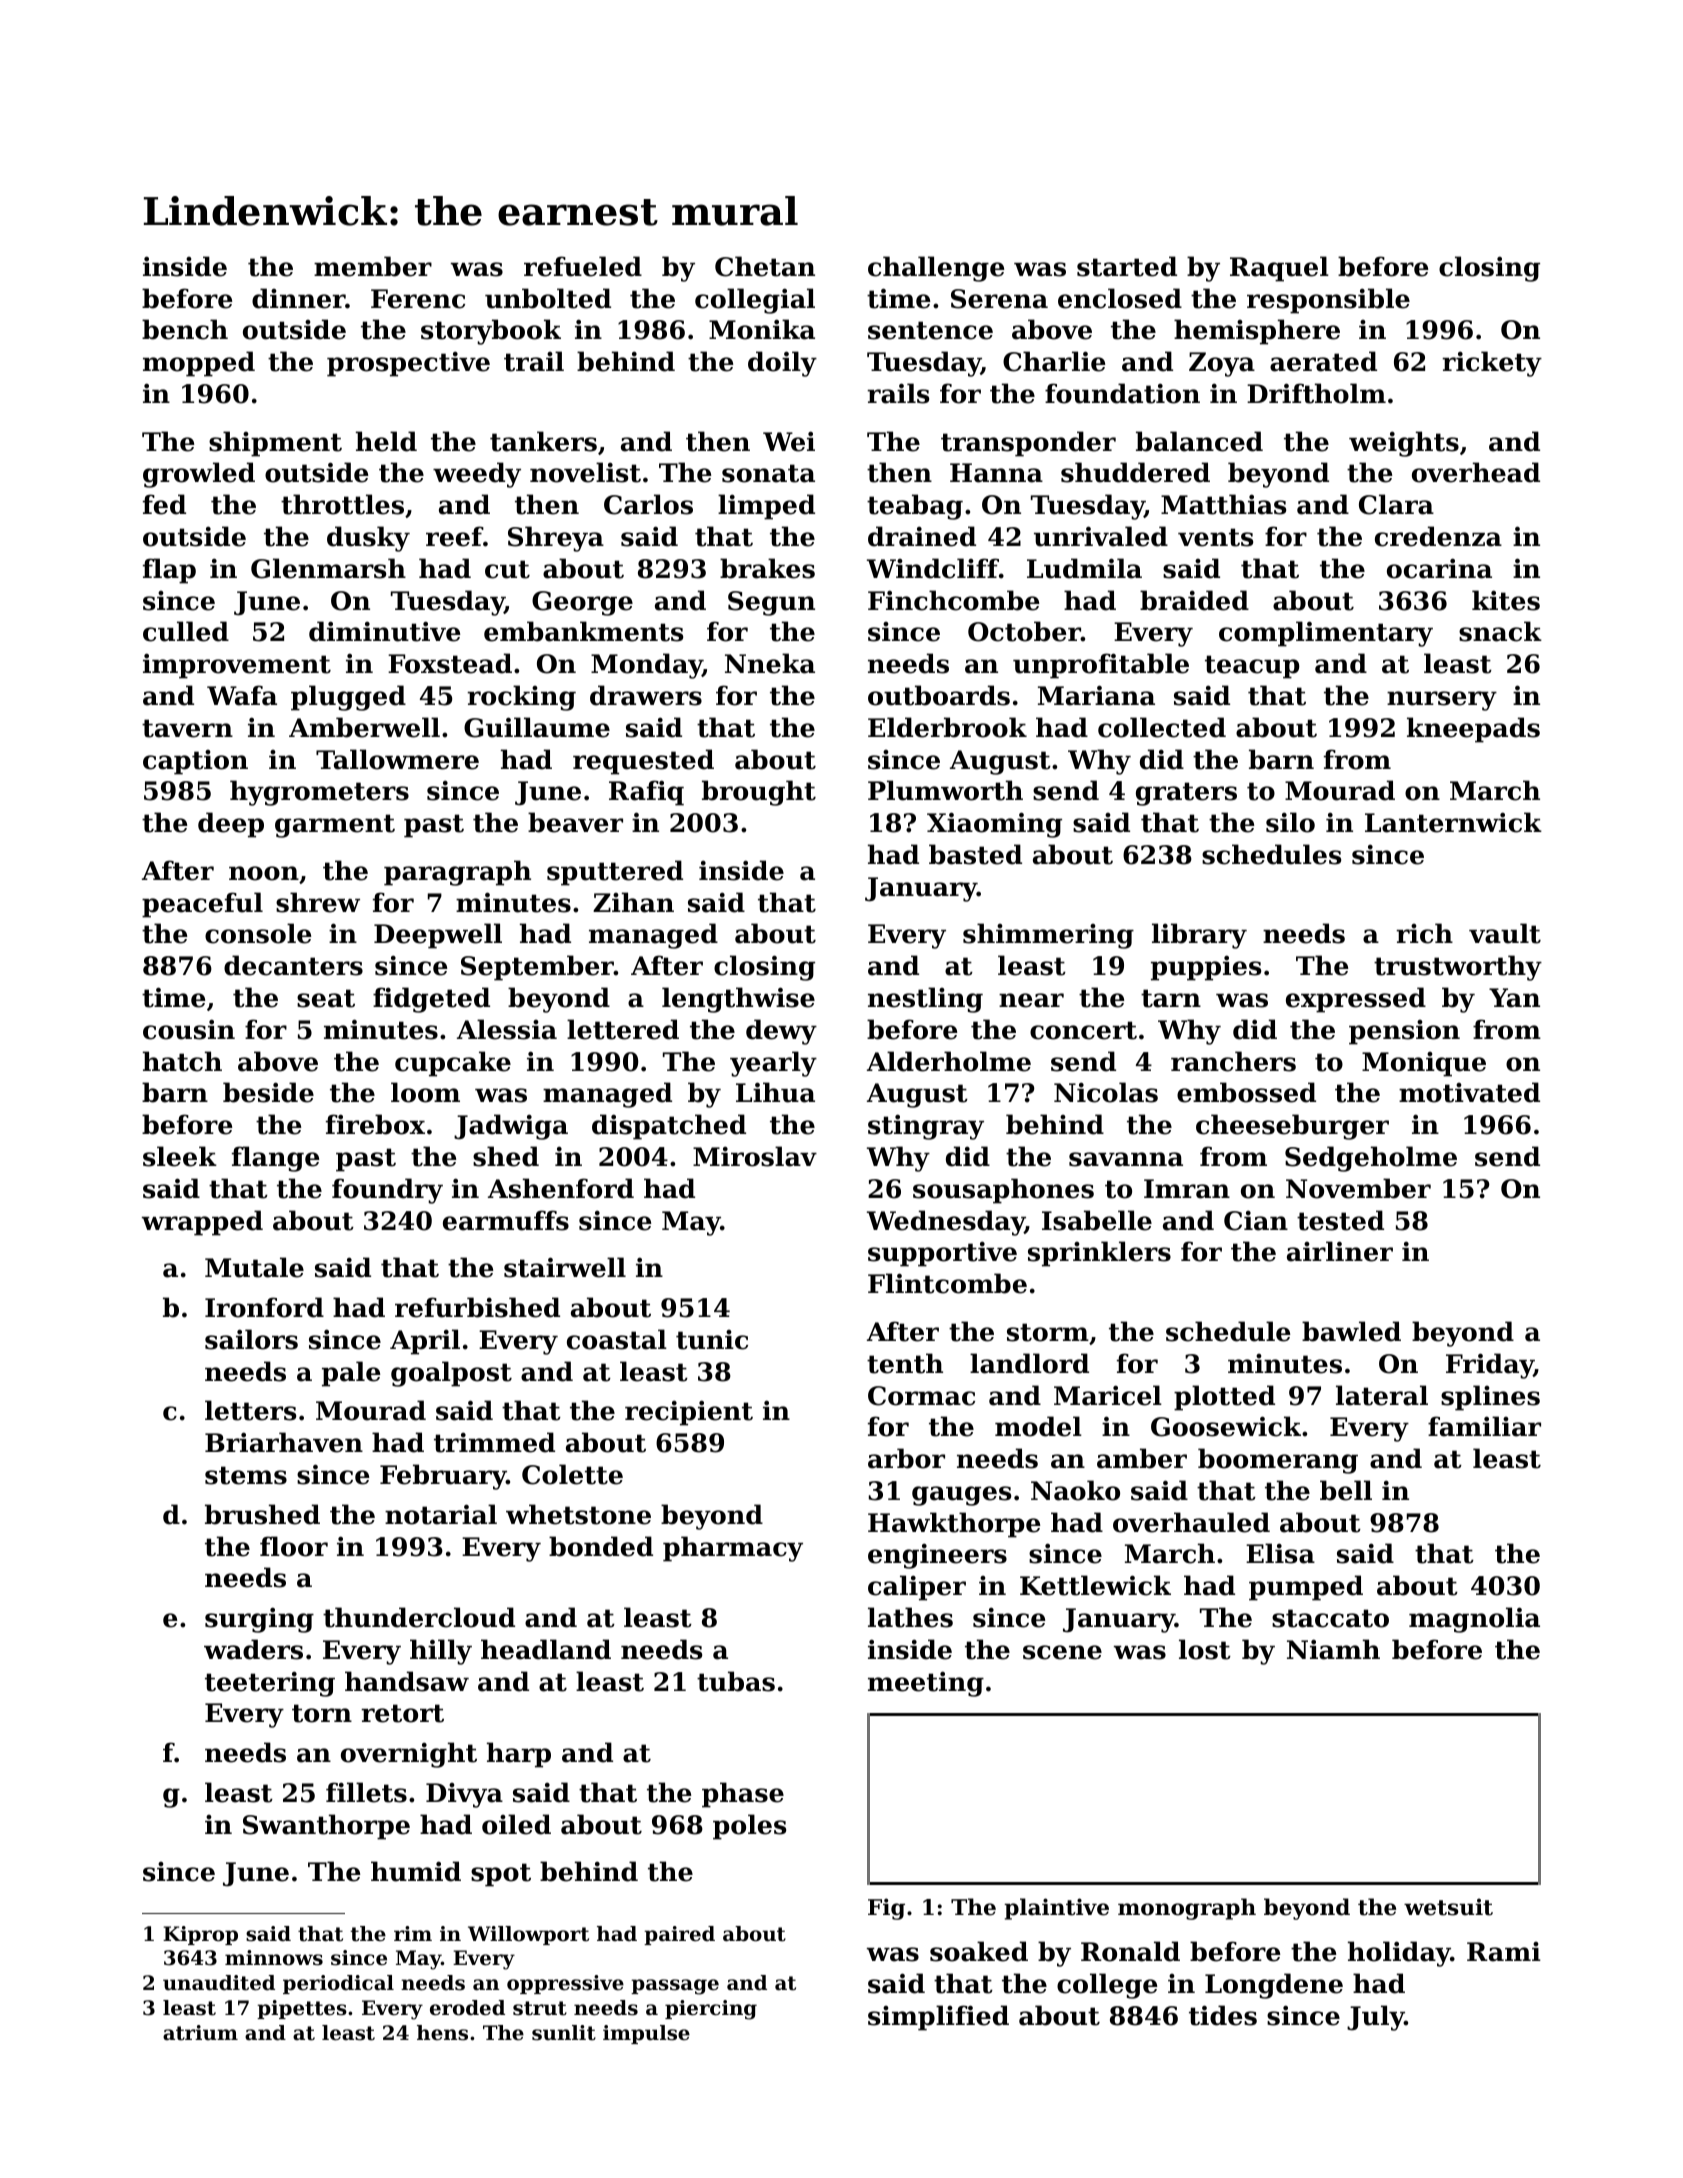 The width and height of the screenshot is (1683, 2178). What do you see at coordinates (442, 2033) in the screenshot?
I see `hens` at bounding box center [442, 2033].
